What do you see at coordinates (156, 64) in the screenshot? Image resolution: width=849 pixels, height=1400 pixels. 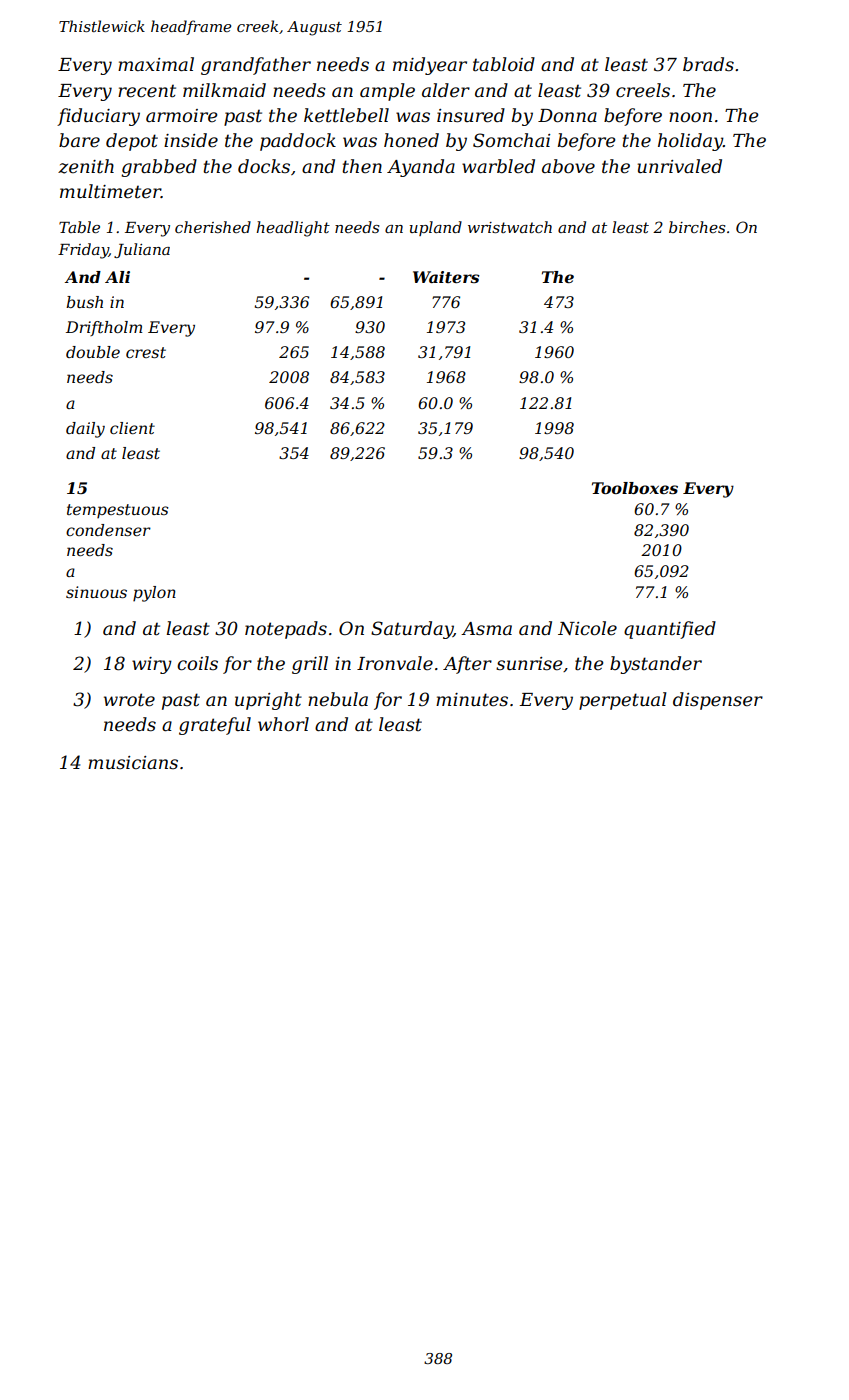 I see `maximal` at bounding box center [156, 64].
